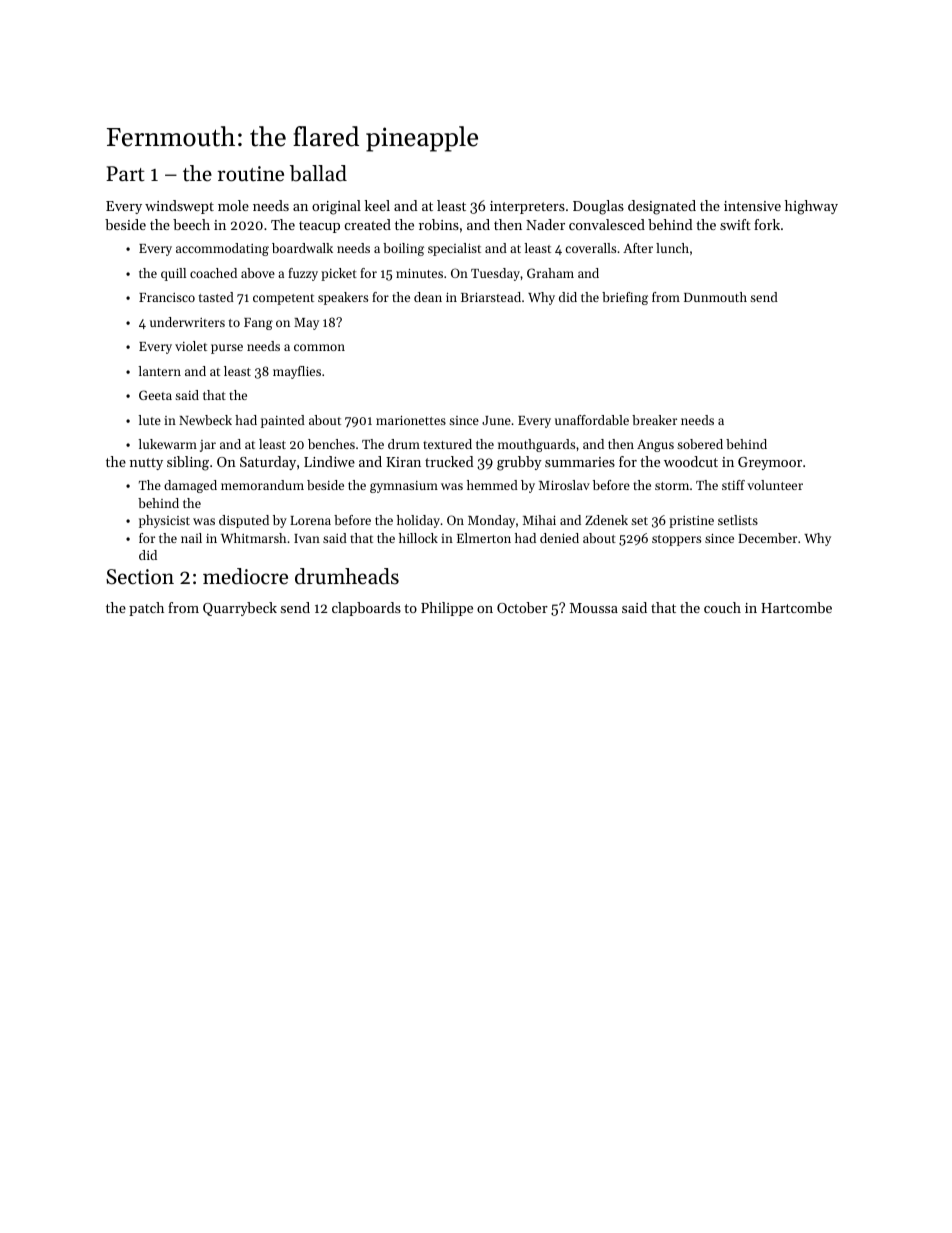 The width and height of the document is (952, 1233). Describe the element at coordinates (715, 297) in the document. I see `Dunmouth` at that location.
